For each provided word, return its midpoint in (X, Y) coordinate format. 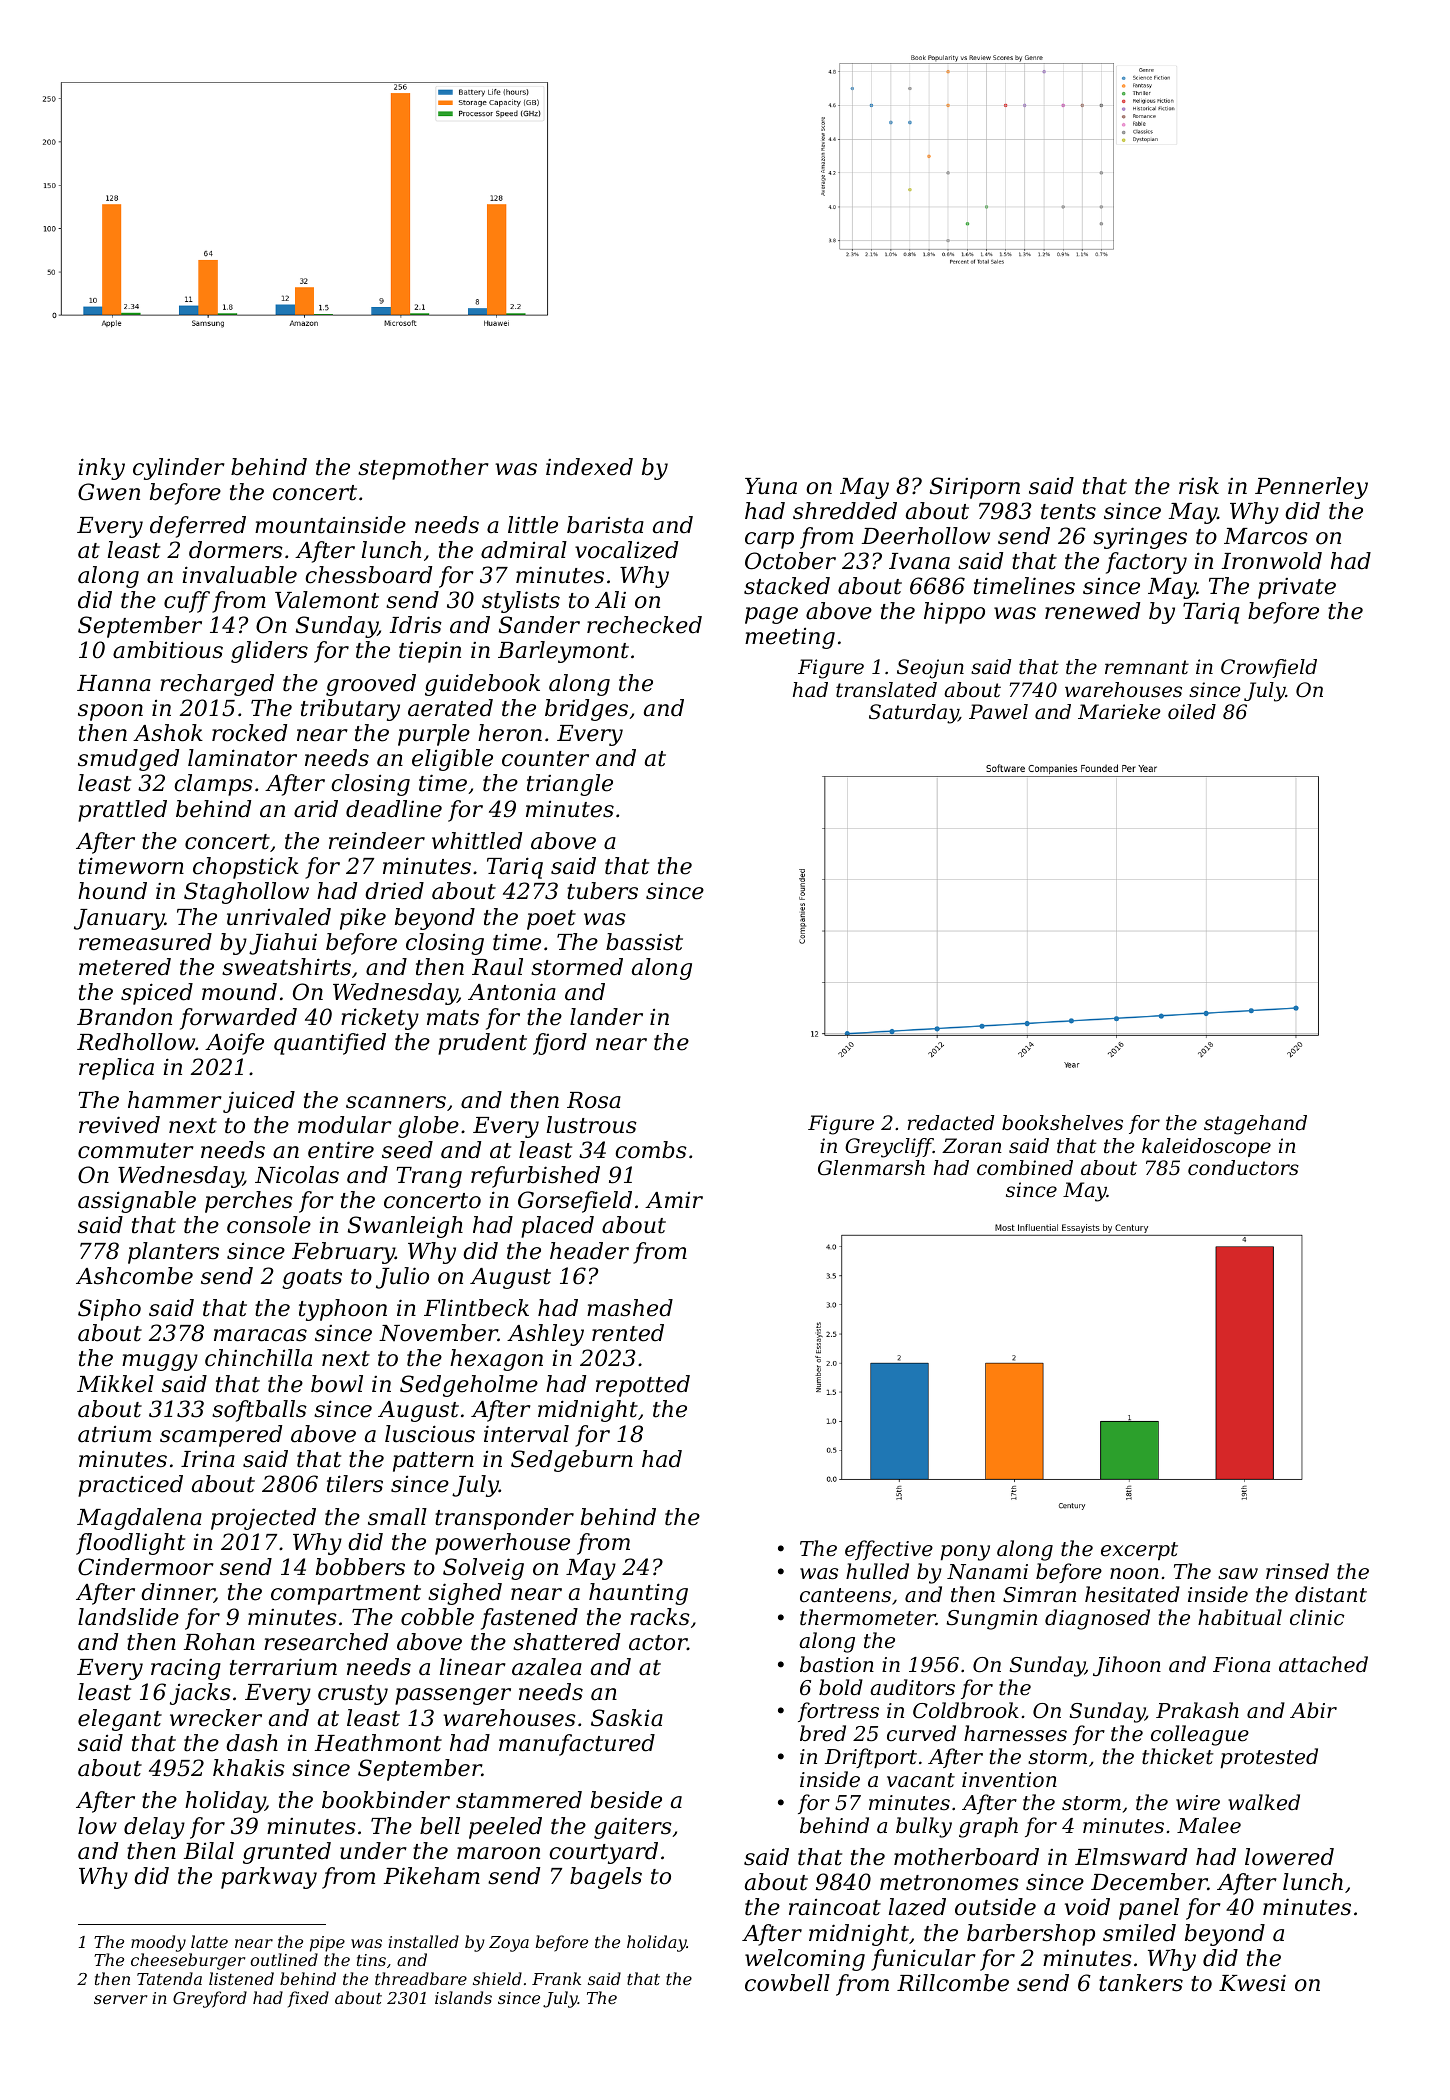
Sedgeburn (572, 1461)
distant (1331, 1594)
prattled (122, 811)
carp (769, 540)
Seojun (930, 669)
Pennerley (1311, 488)
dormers (236, 550)
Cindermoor (146, 1567)
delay (154, 1828)
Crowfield (1269, 668)
